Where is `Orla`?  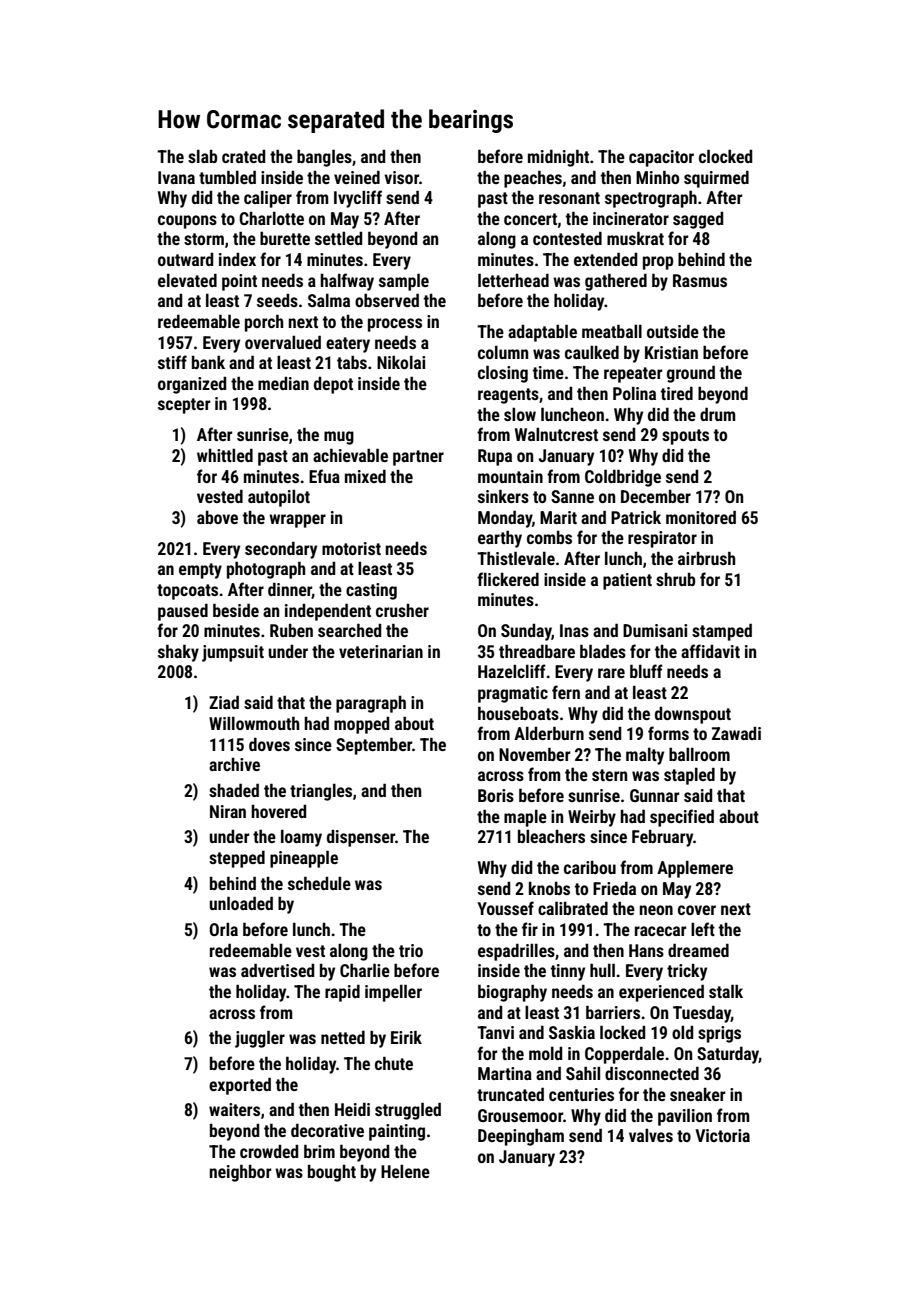 Orla is located at coordinates (223, 929).
